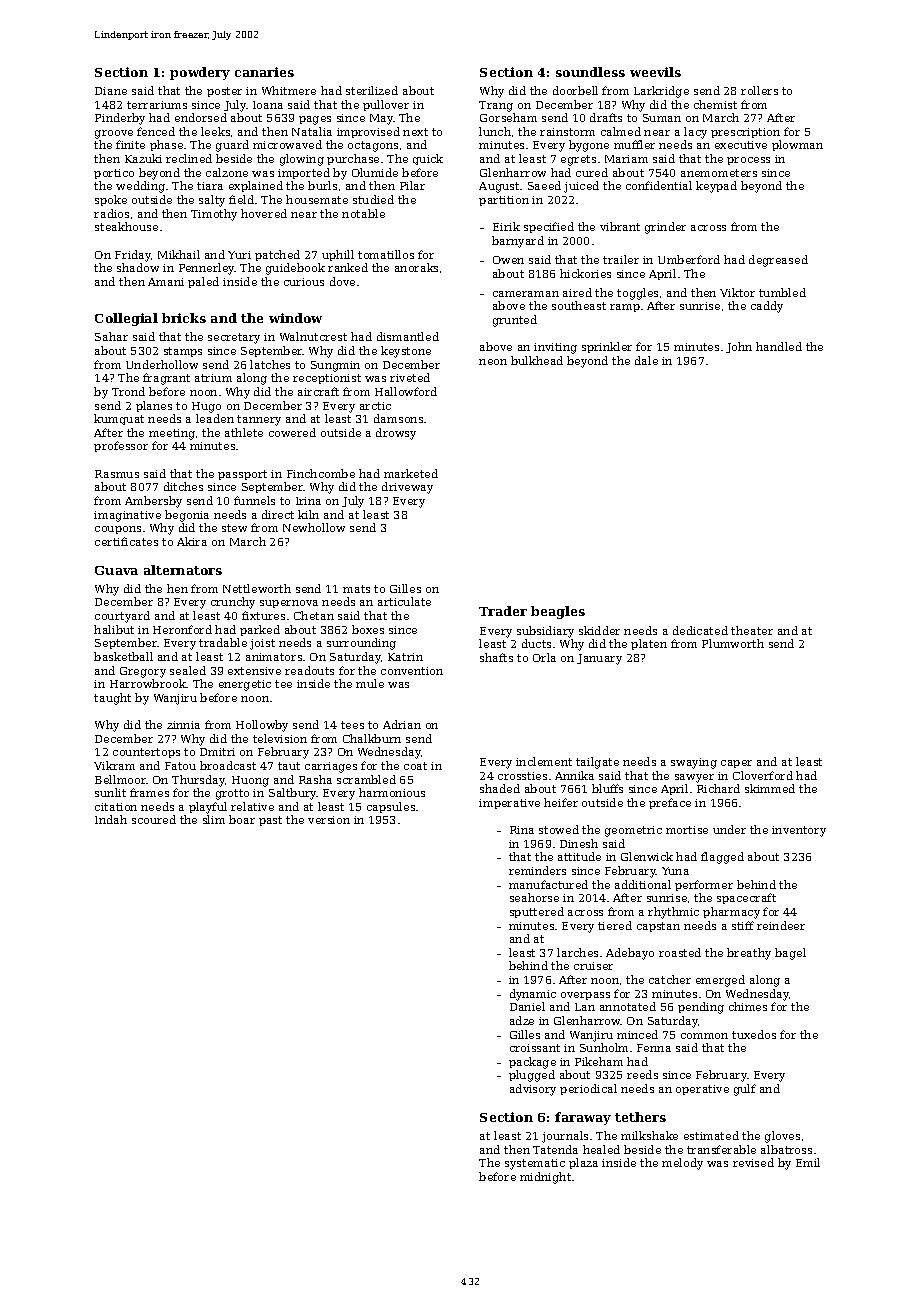 The image size is (924, 1308). What do you see at coordinates (188, 670) in the image?
I see `sealed` at bounding box center [188, 670].
